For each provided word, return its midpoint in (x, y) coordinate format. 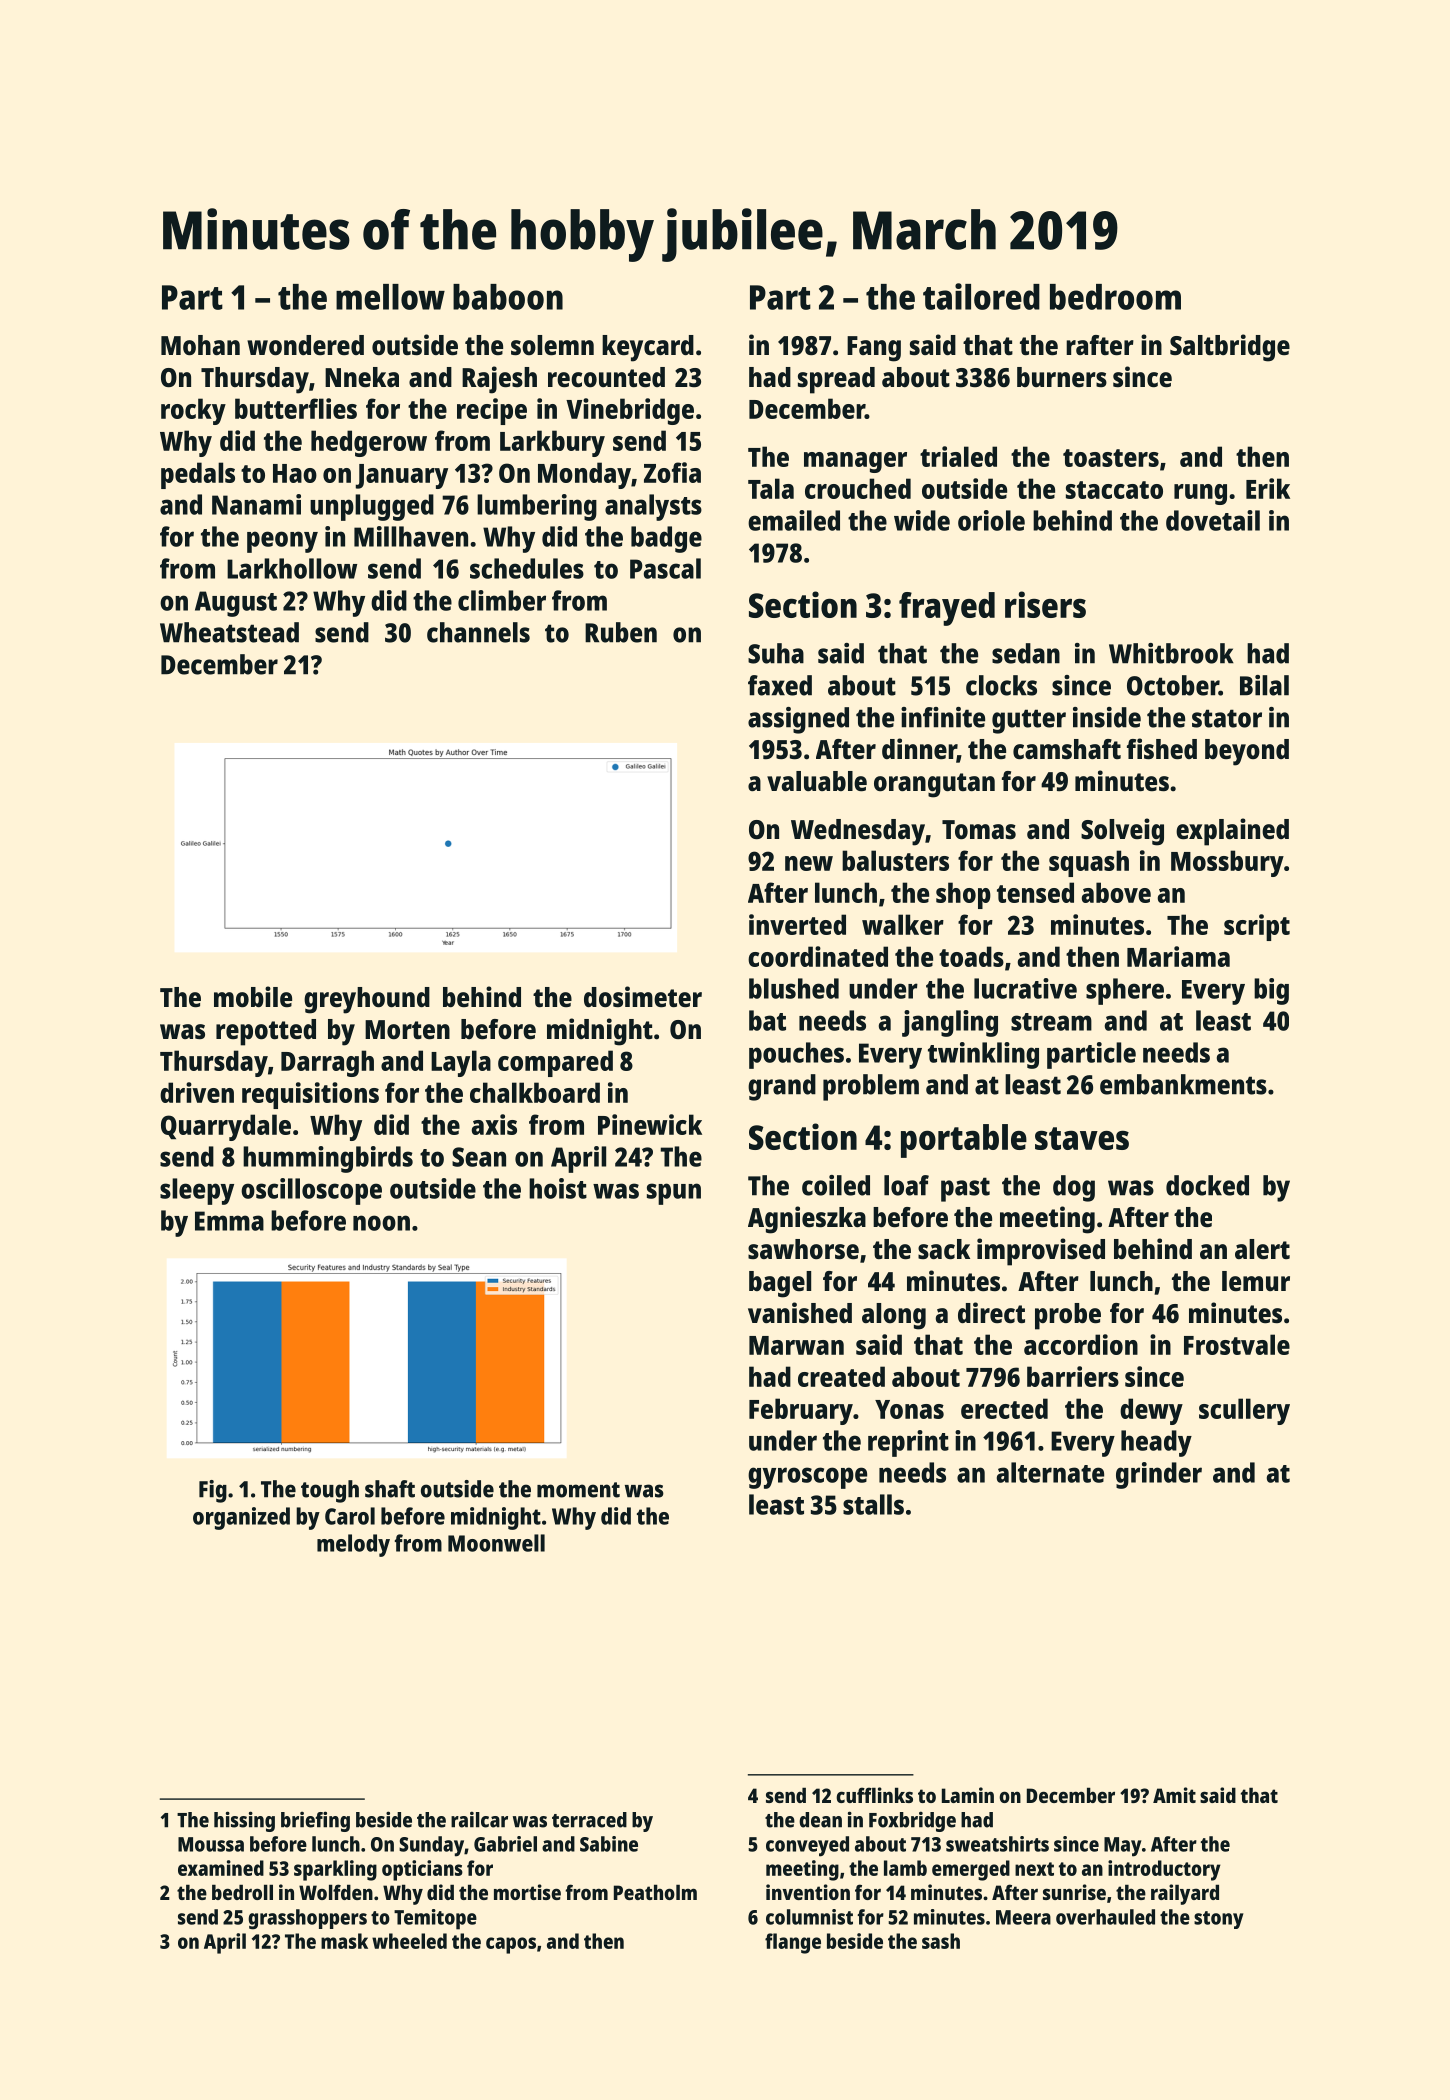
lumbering (537, 507)
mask (344, 1941)
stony (1219, 1920)
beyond (1247, 752)
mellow (390, 297)
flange (793, 1943)
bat (767, 1020)
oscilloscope (311, 1191)
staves (1082, 1138)
